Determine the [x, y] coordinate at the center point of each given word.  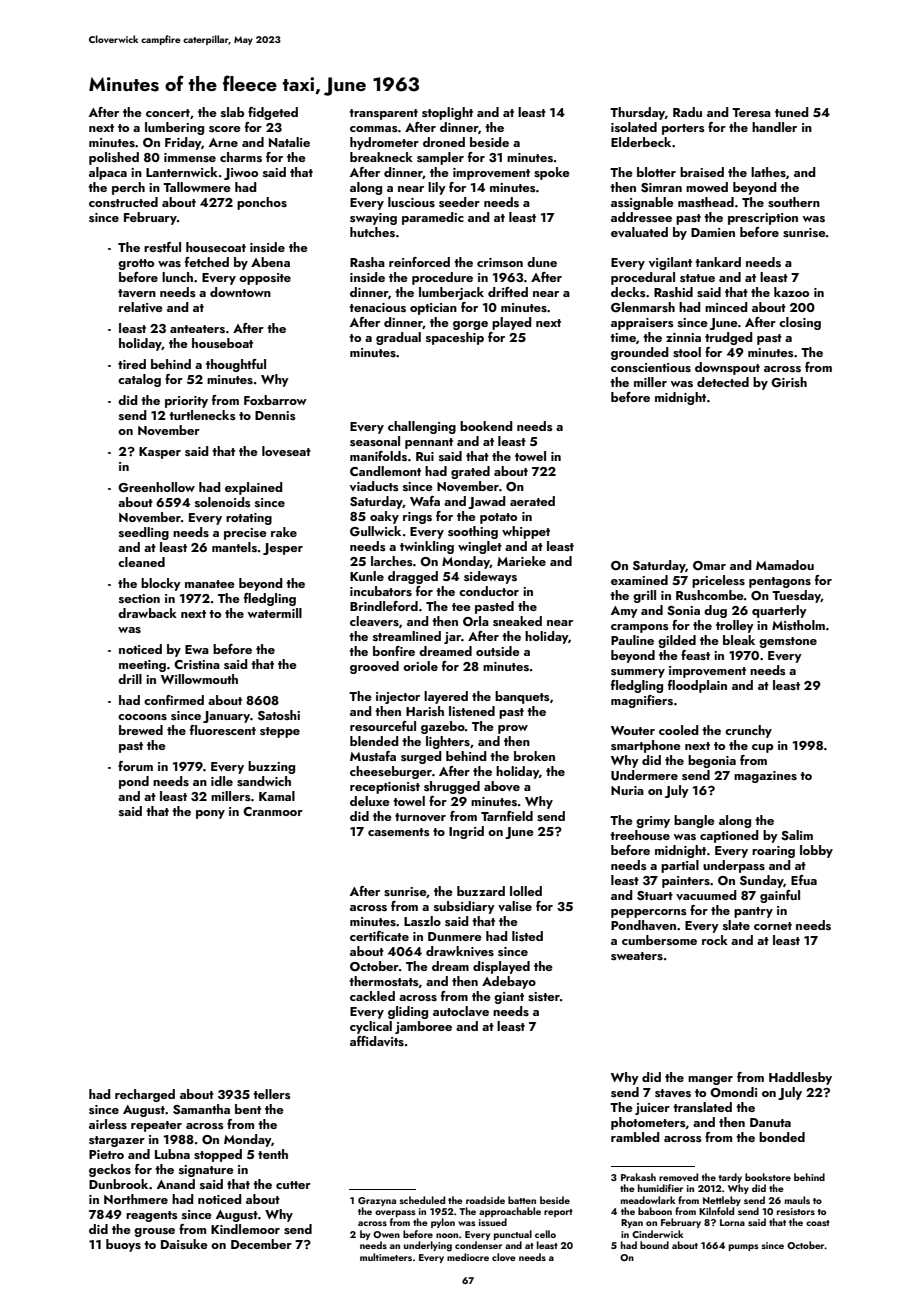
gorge [470, 325]
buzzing [271, 767]
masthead [706, 202]
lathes [768, 172]
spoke [552, 173]
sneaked [517, 621]
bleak [739, 640]
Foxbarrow [275, 400]
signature [206, 1171]
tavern [137, 293]
